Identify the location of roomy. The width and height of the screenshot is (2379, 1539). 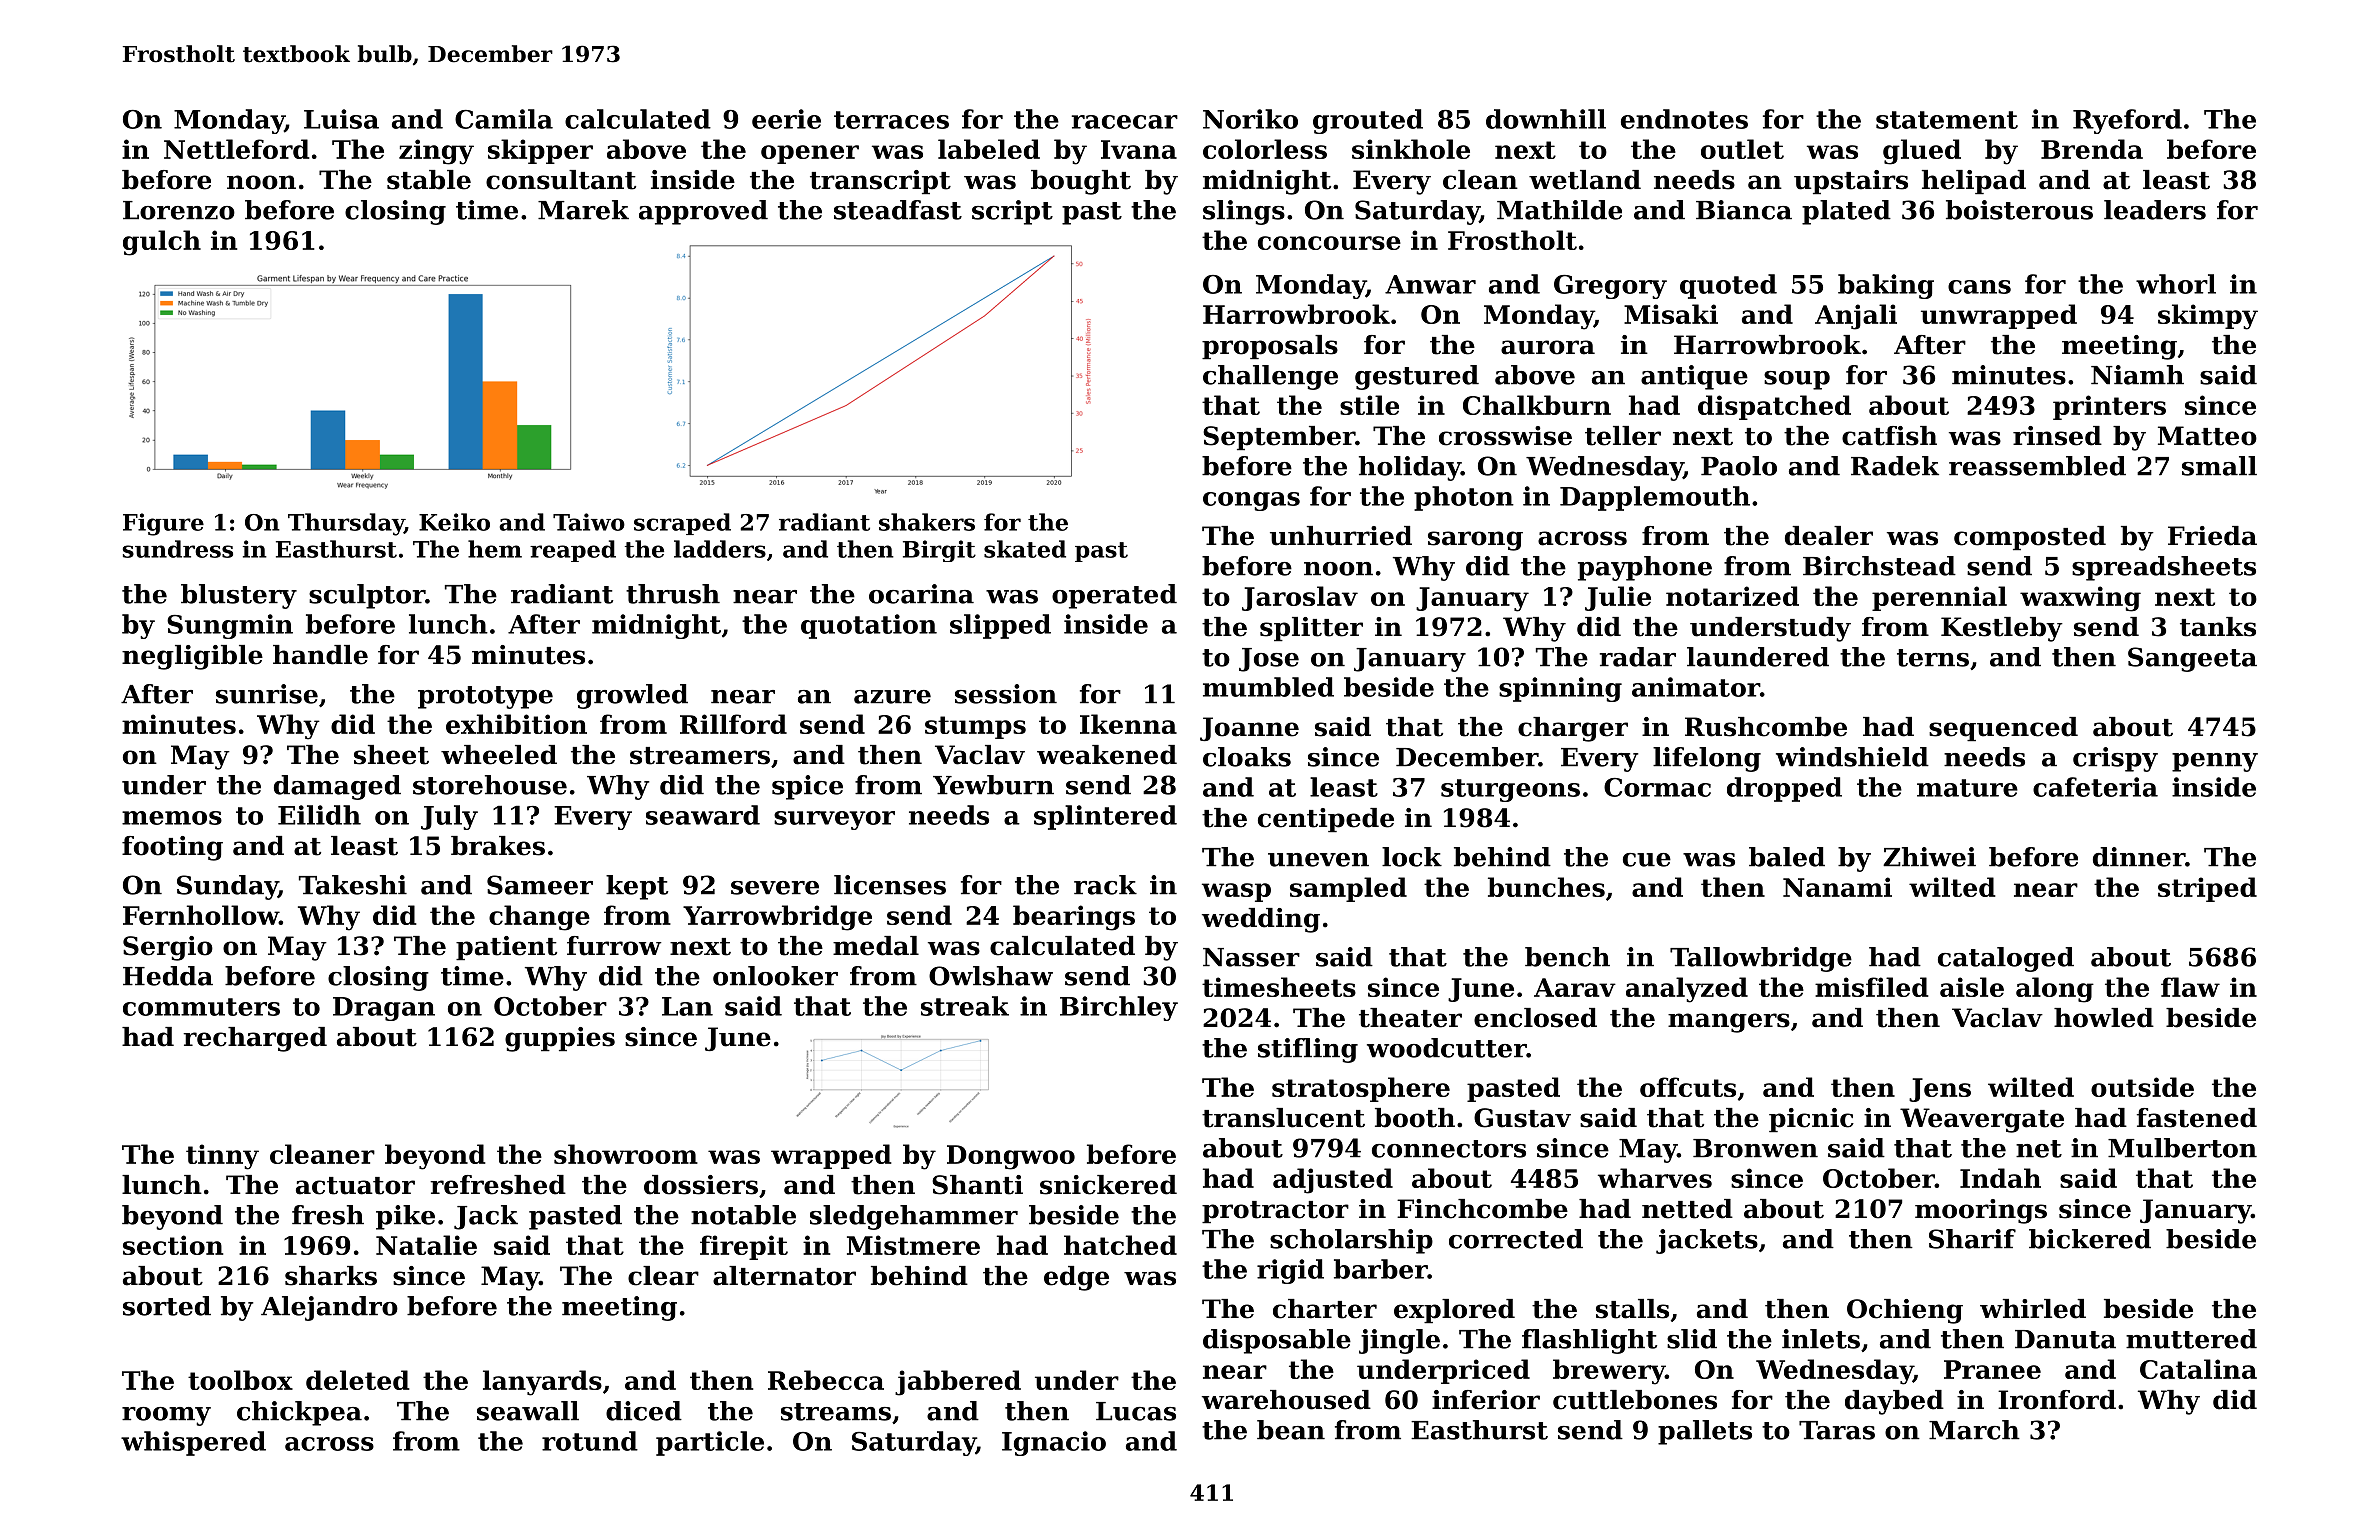
(166, 1416).
